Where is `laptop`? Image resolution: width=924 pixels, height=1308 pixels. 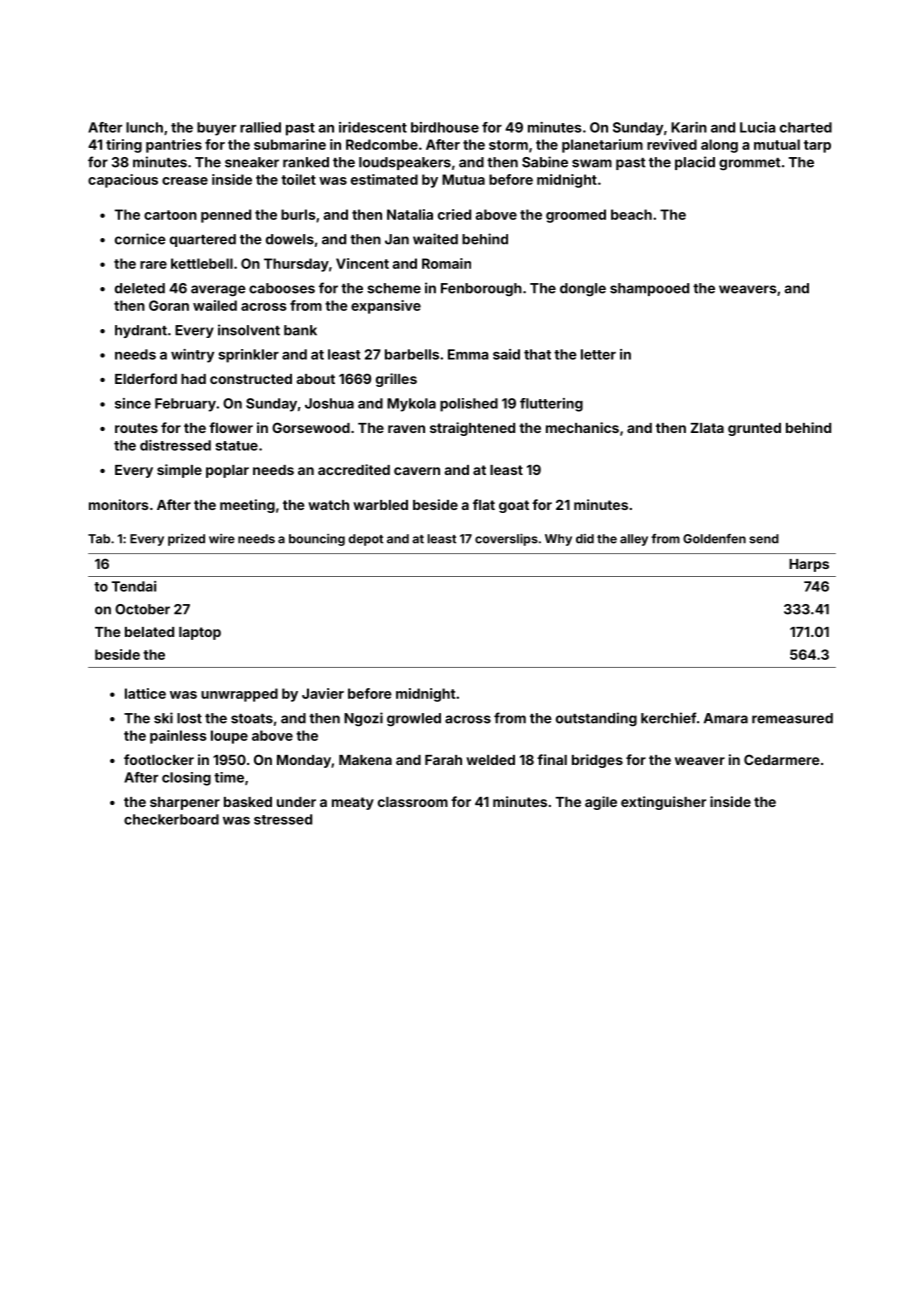
laptop is located at coordinates (200, 633).
